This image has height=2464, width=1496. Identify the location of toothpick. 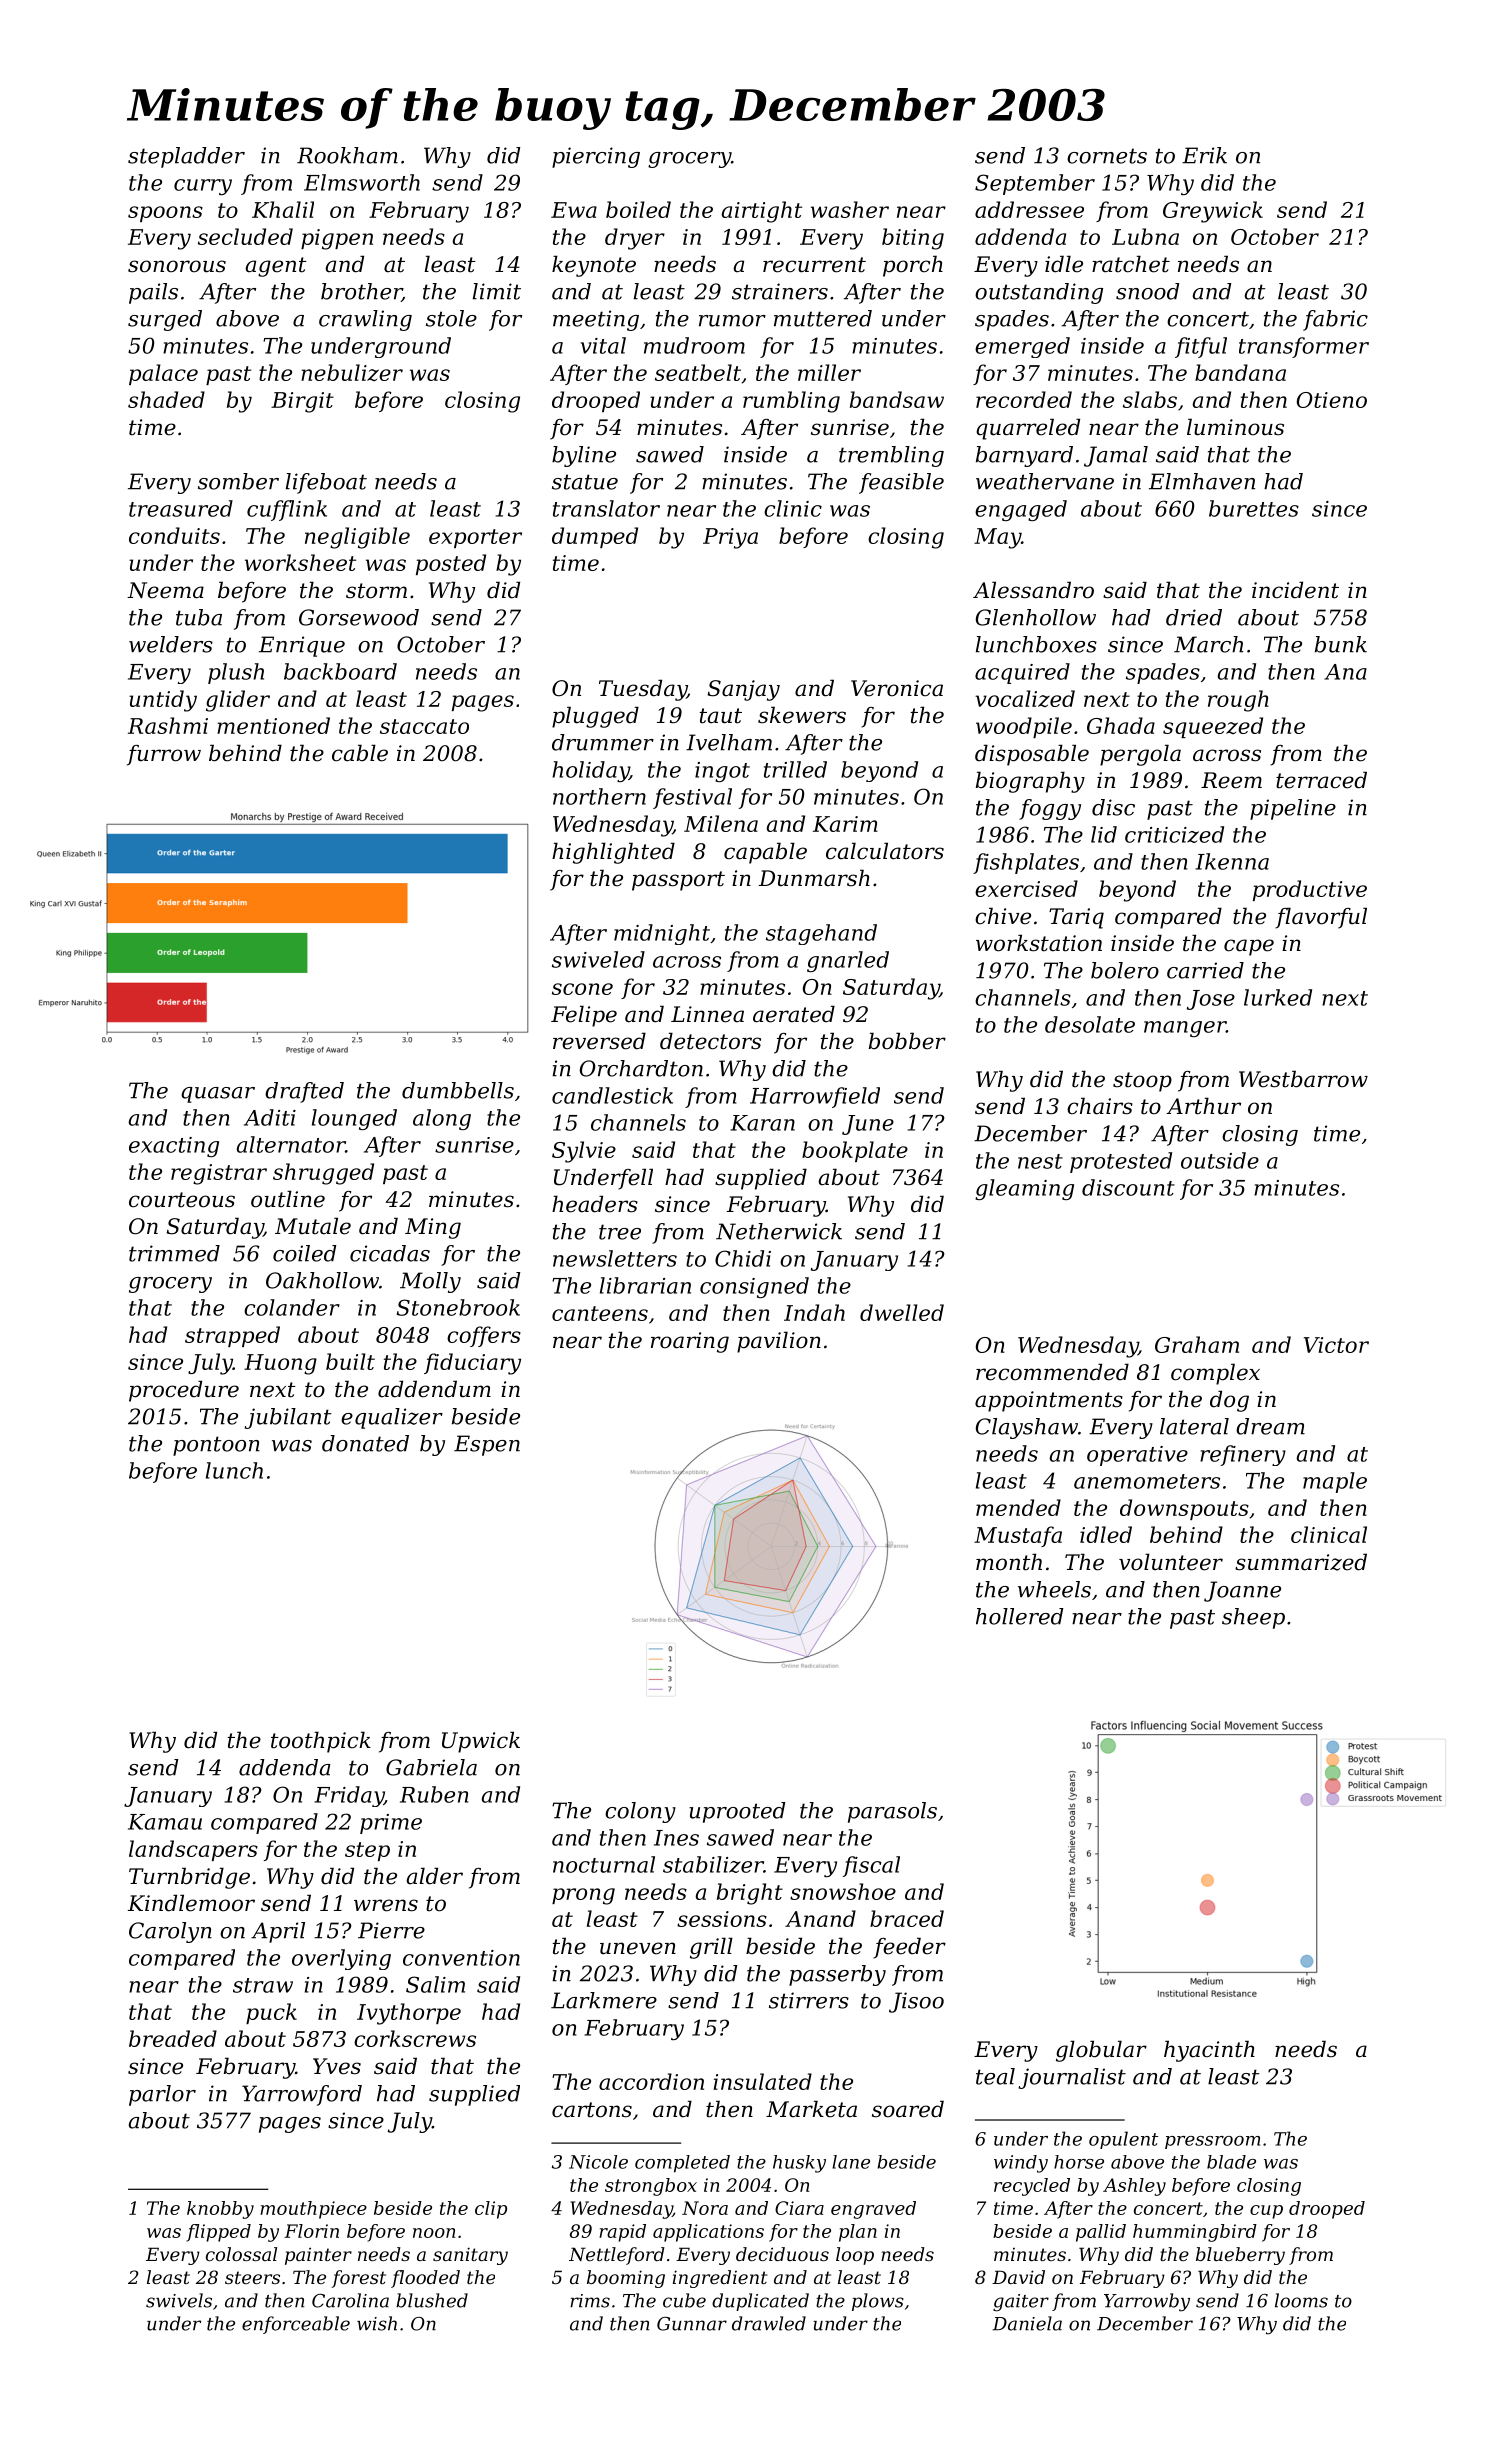
(321, 1742).
